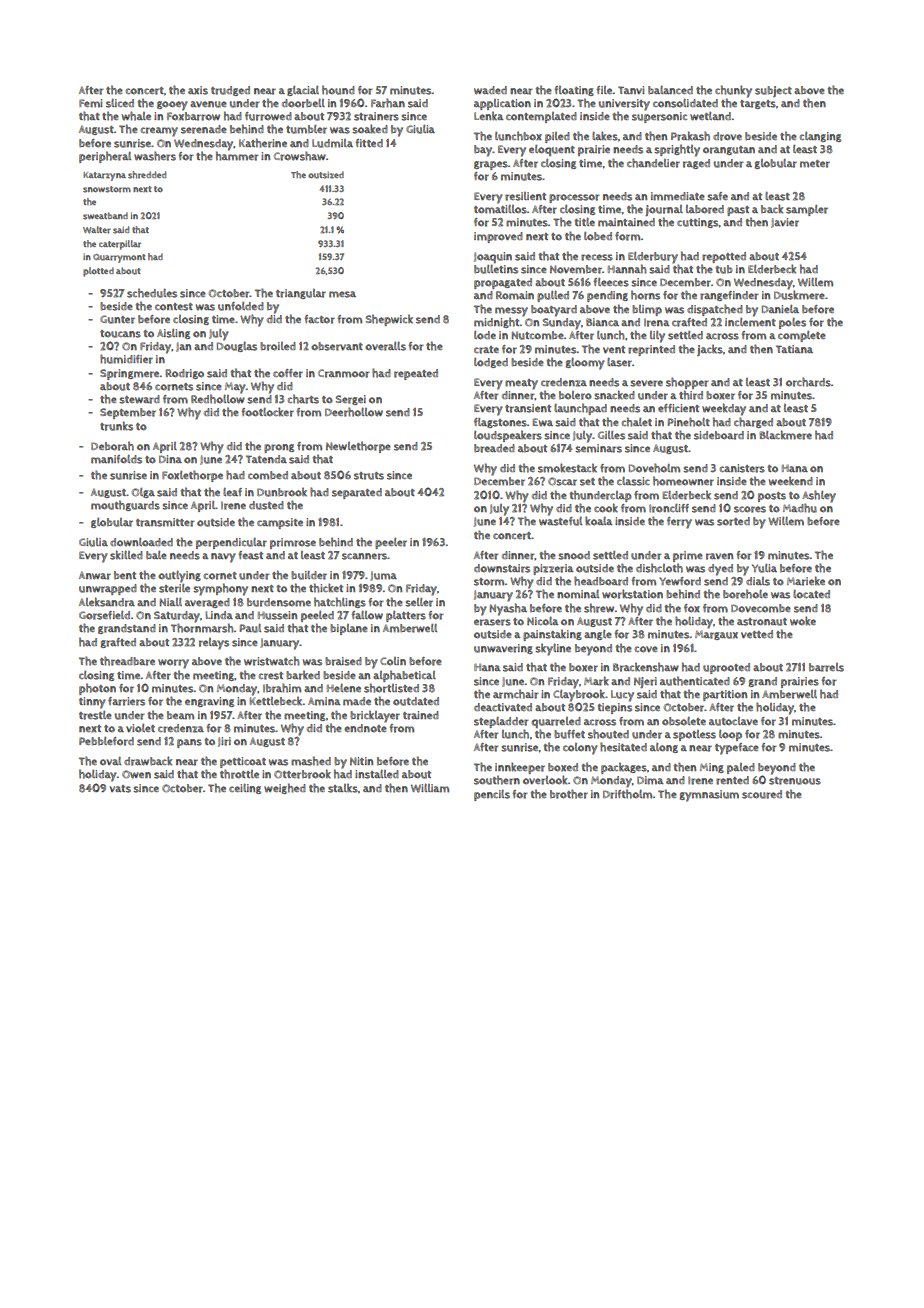 The height and width of the screenshot is (1308, 924). What do you see at coordinates (126, 701) in the screenshot?
I see `farriers` at bounding box center [126, 701].
